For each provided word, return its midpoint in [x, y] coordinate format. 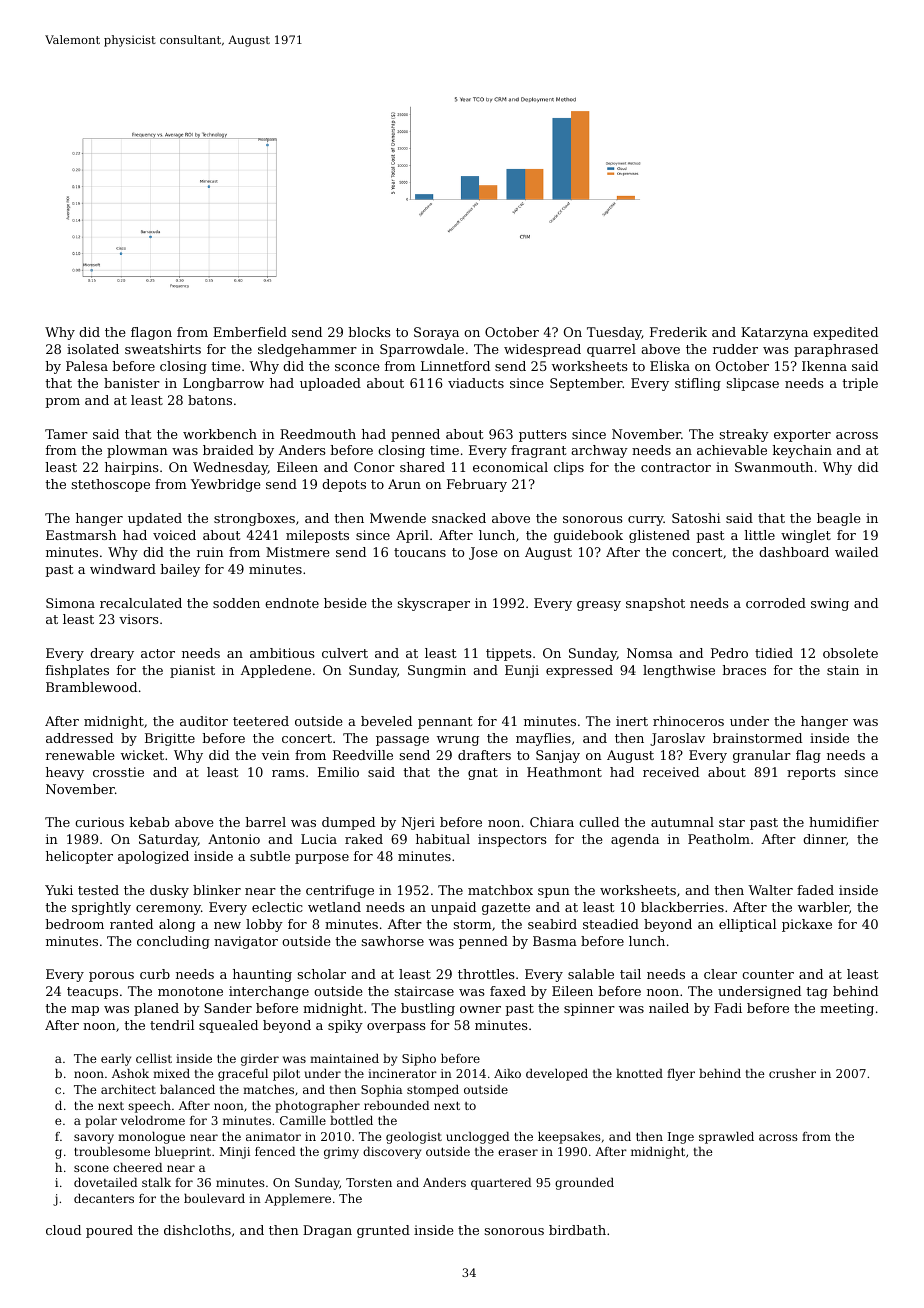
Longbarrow [223, 384]
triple [860, 384]
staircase [424, 991]
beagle [838, 519]
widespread [542, 350]
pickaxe [807, 925]
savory [94, 1139]
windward [123, 569]
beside [345, 603]
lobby [264, 925]
